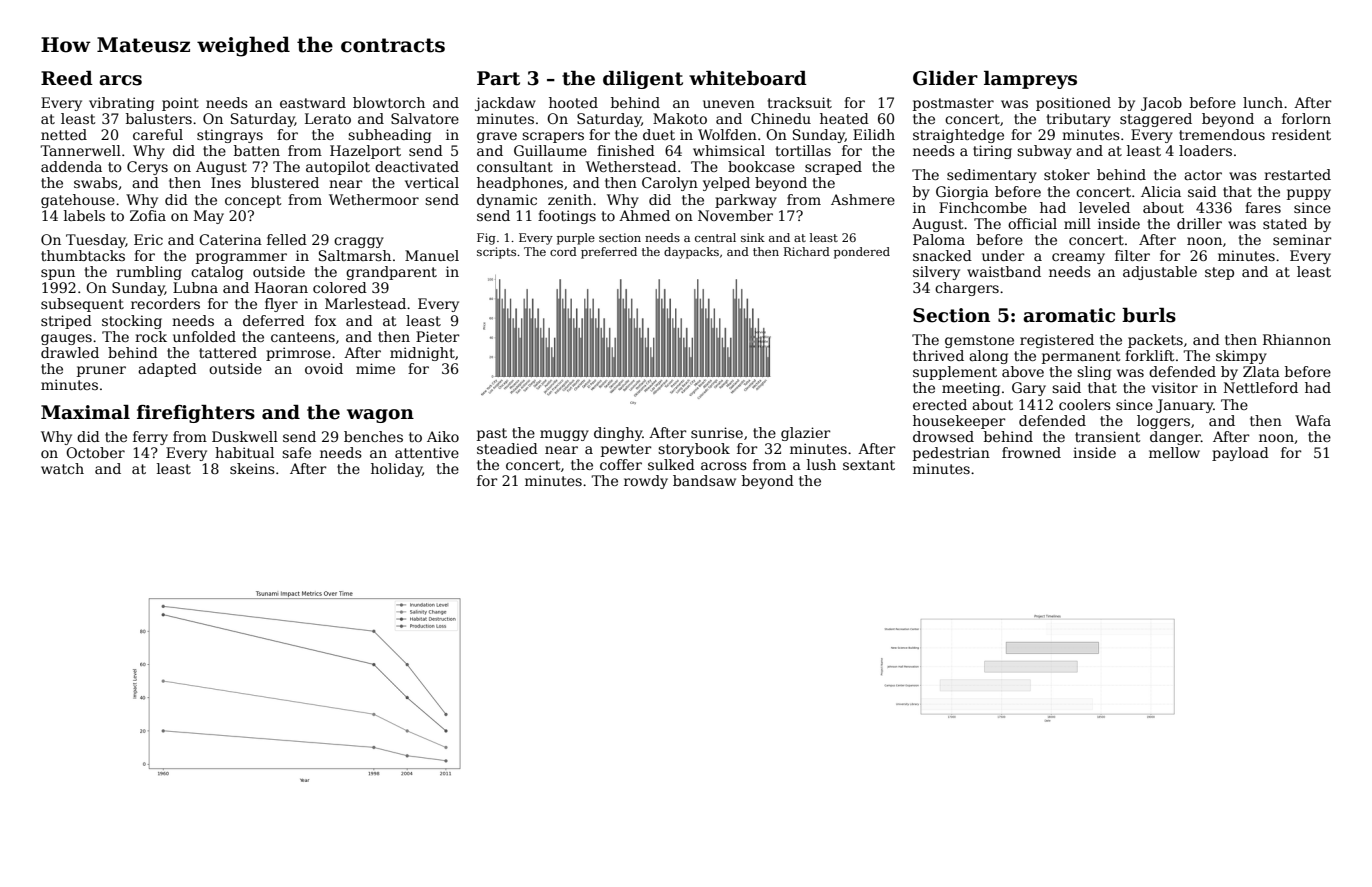 This page has width=1372, height=887. I want to click on Reed, so click(67, 78).
